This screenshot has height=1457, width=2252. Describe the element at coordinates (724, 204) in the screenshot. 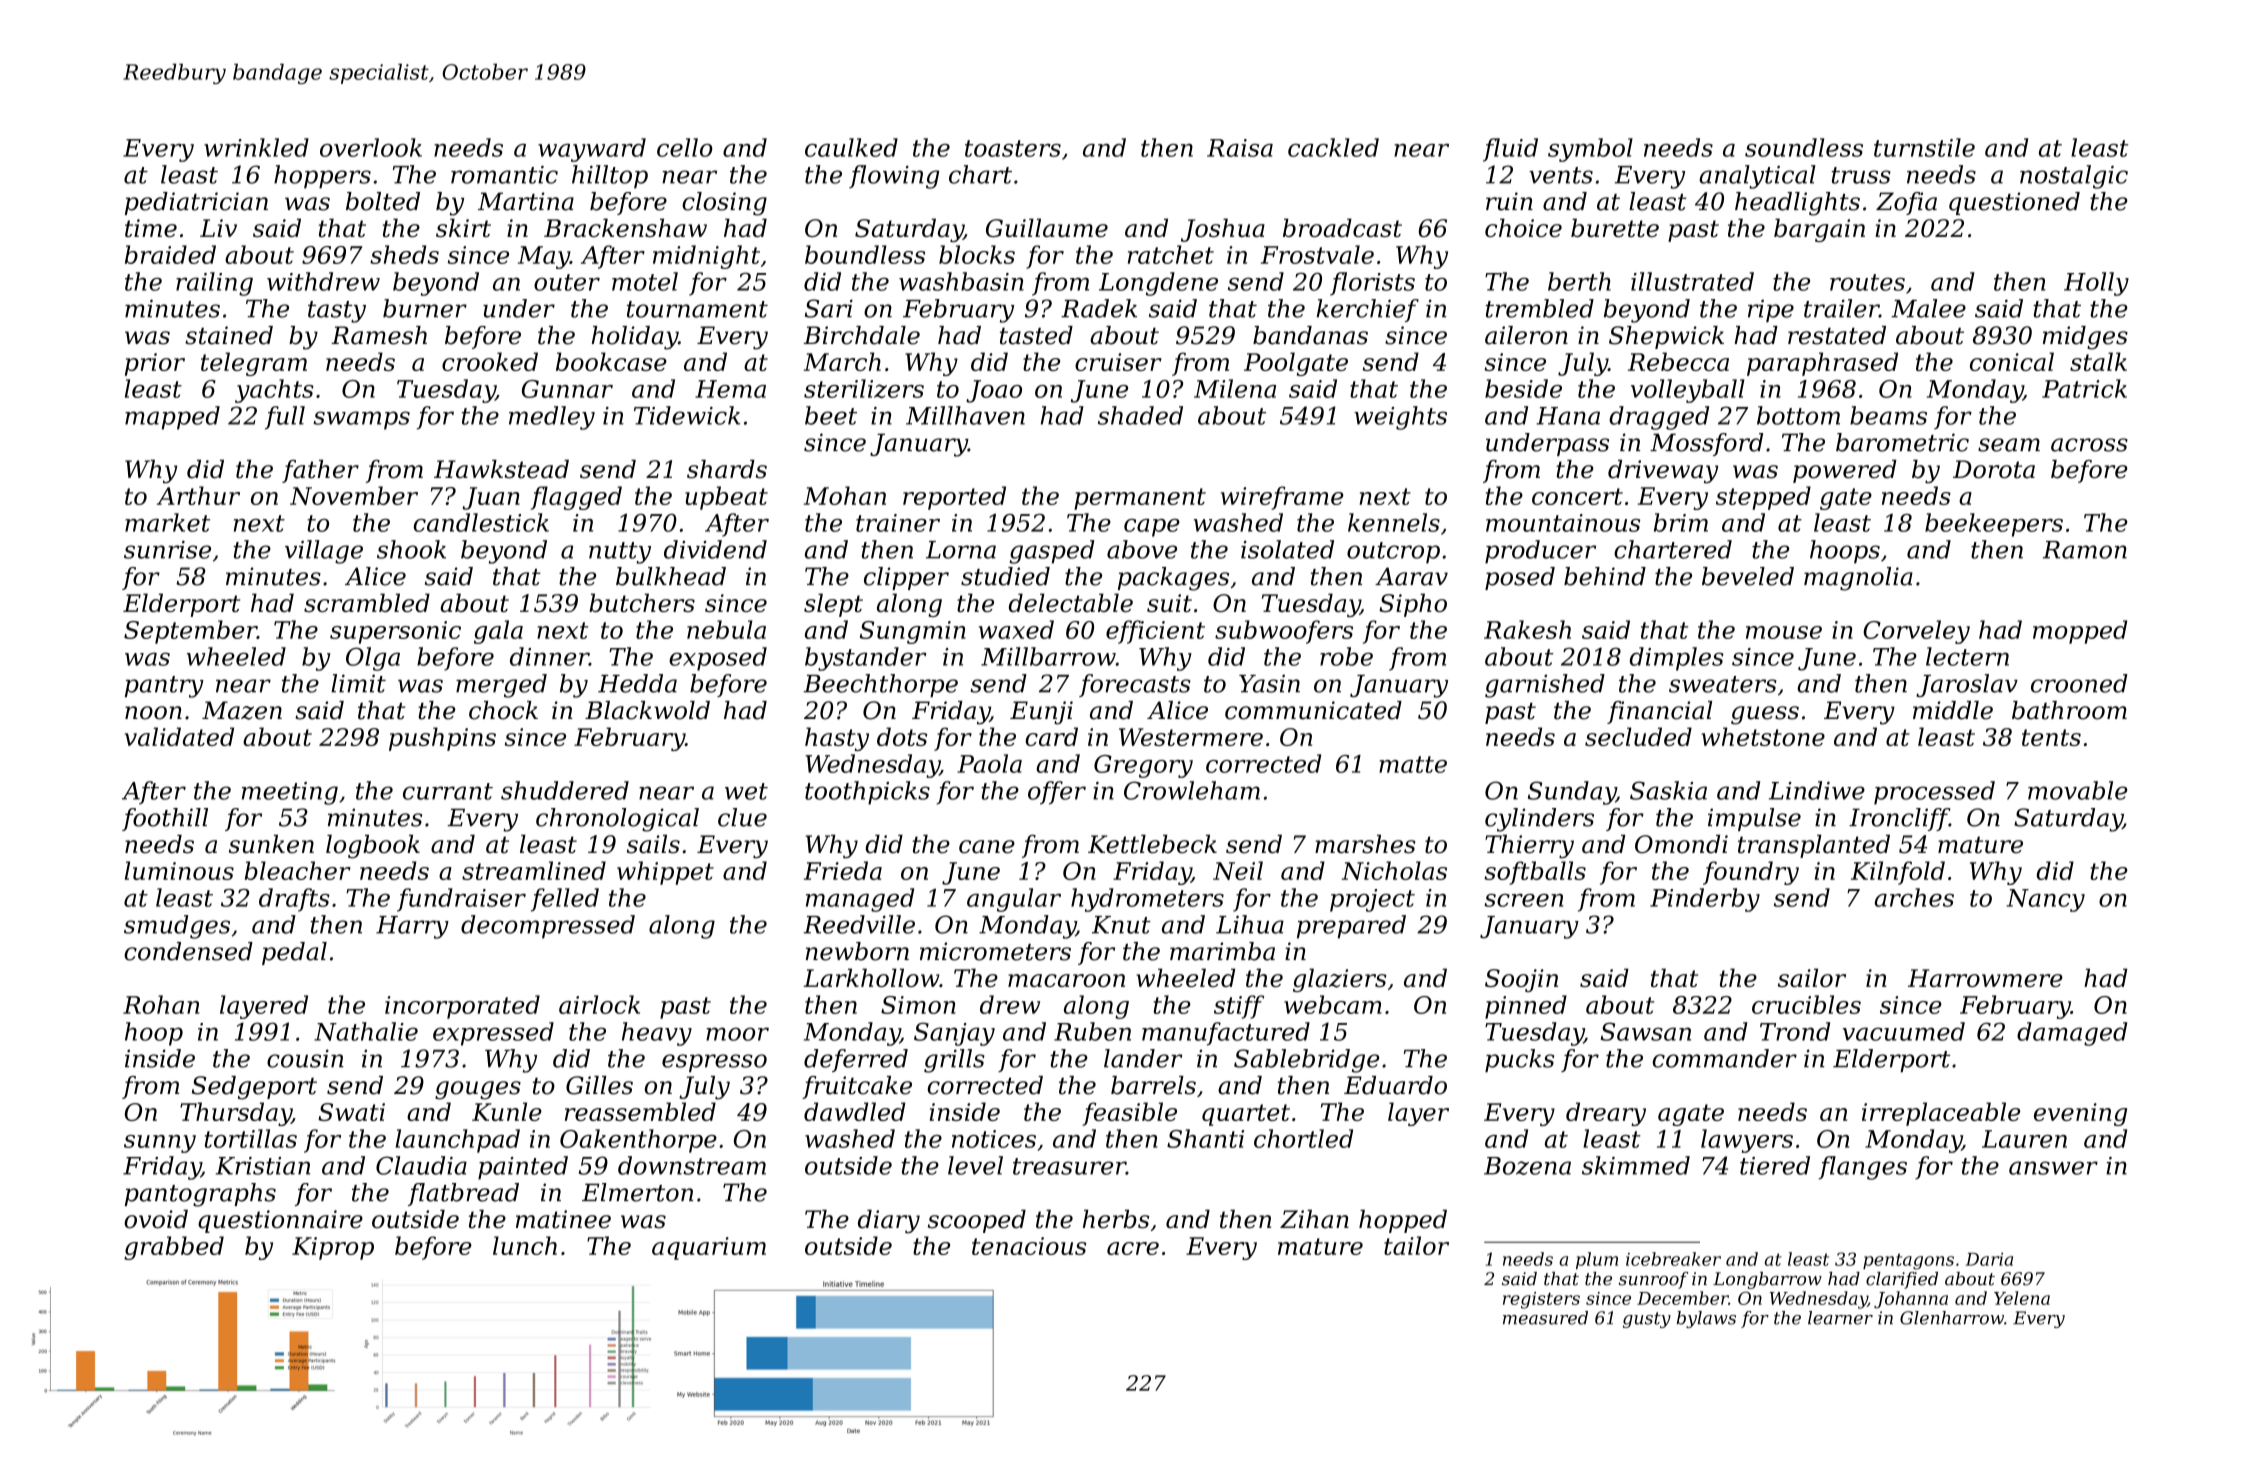

I see `closing` at that location.
